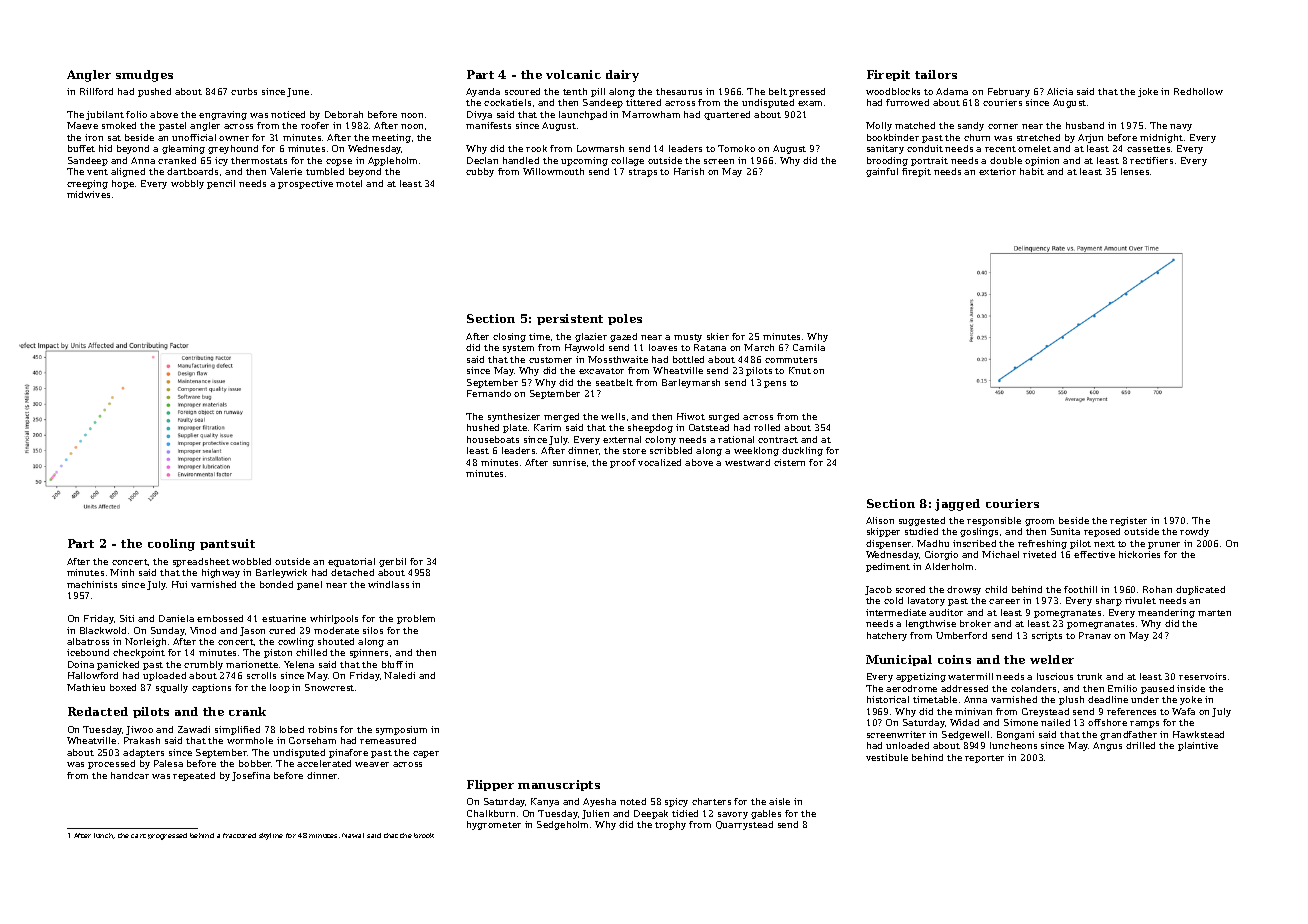 This image has width=1308, height=924. I want to click on symposium, so click(401, 730).
